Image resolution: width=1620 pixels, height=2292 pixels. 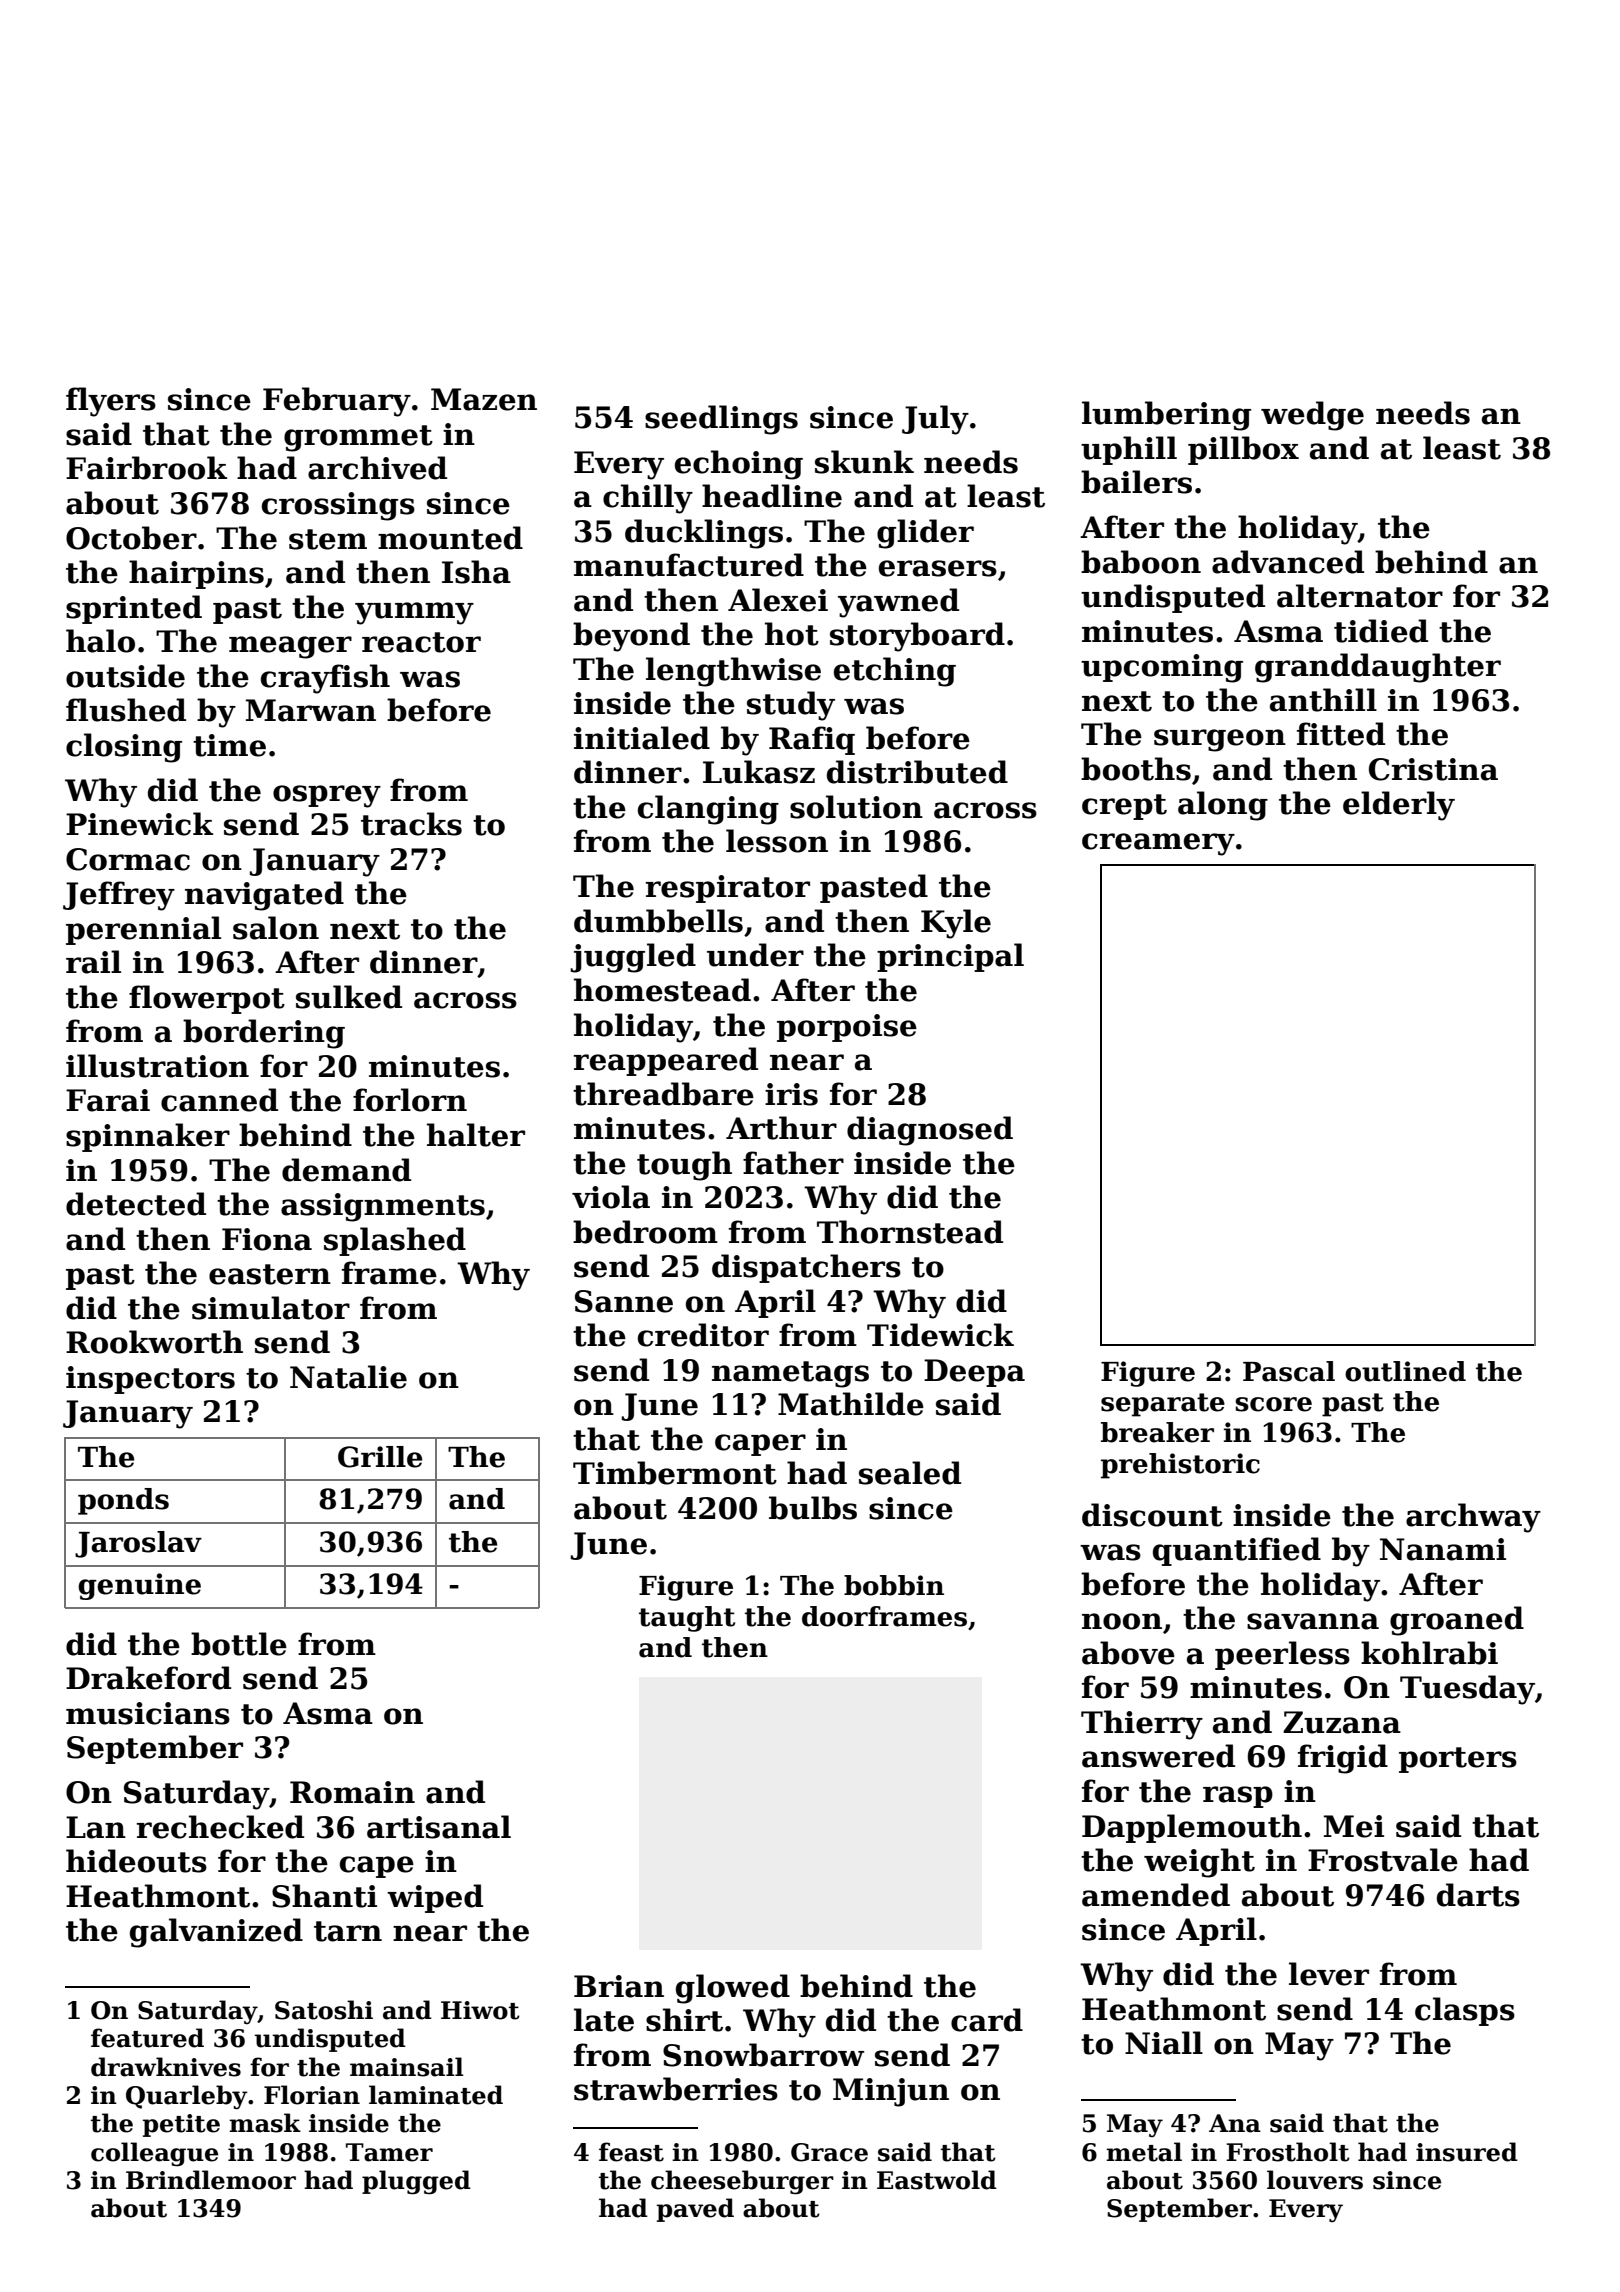 What do you see at coordinates (704, 534) in the document?
I see `ducklings` at bounding box center [704, 534].
